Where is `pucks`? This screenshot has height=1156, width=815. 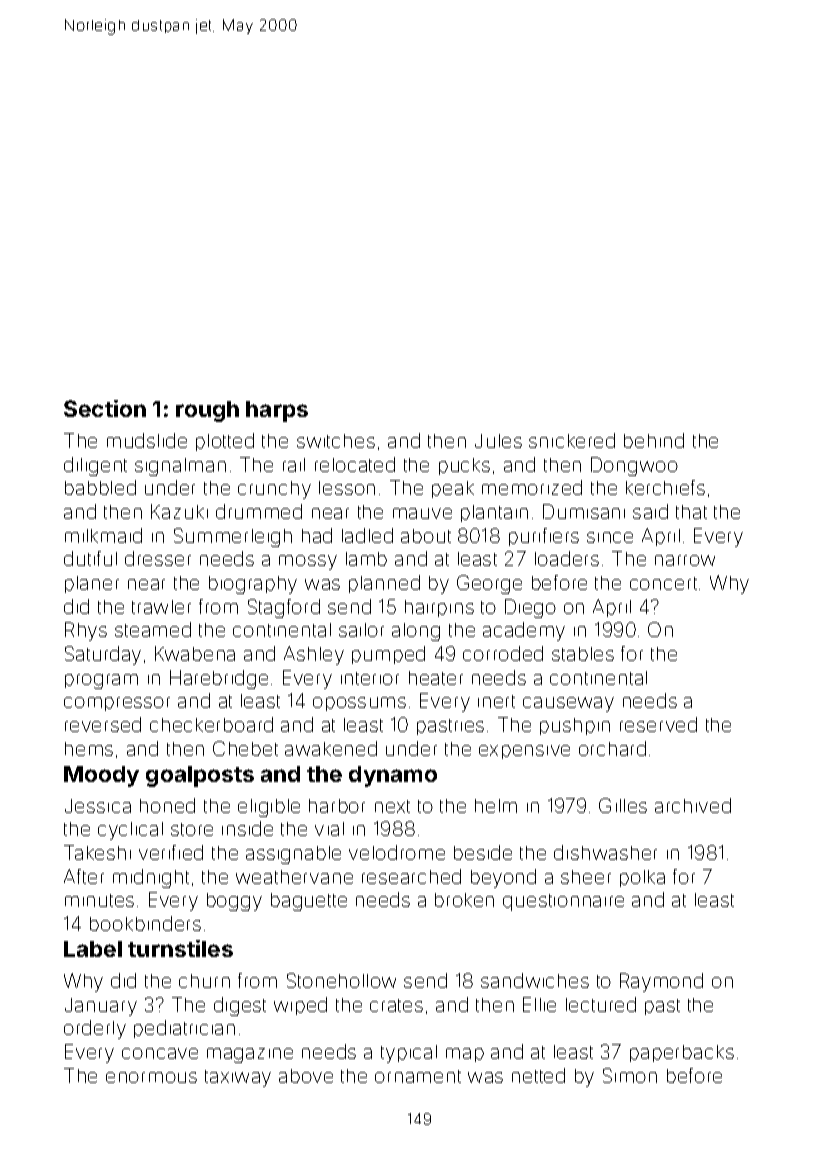 pucks is located at coordinates (464, 466).
